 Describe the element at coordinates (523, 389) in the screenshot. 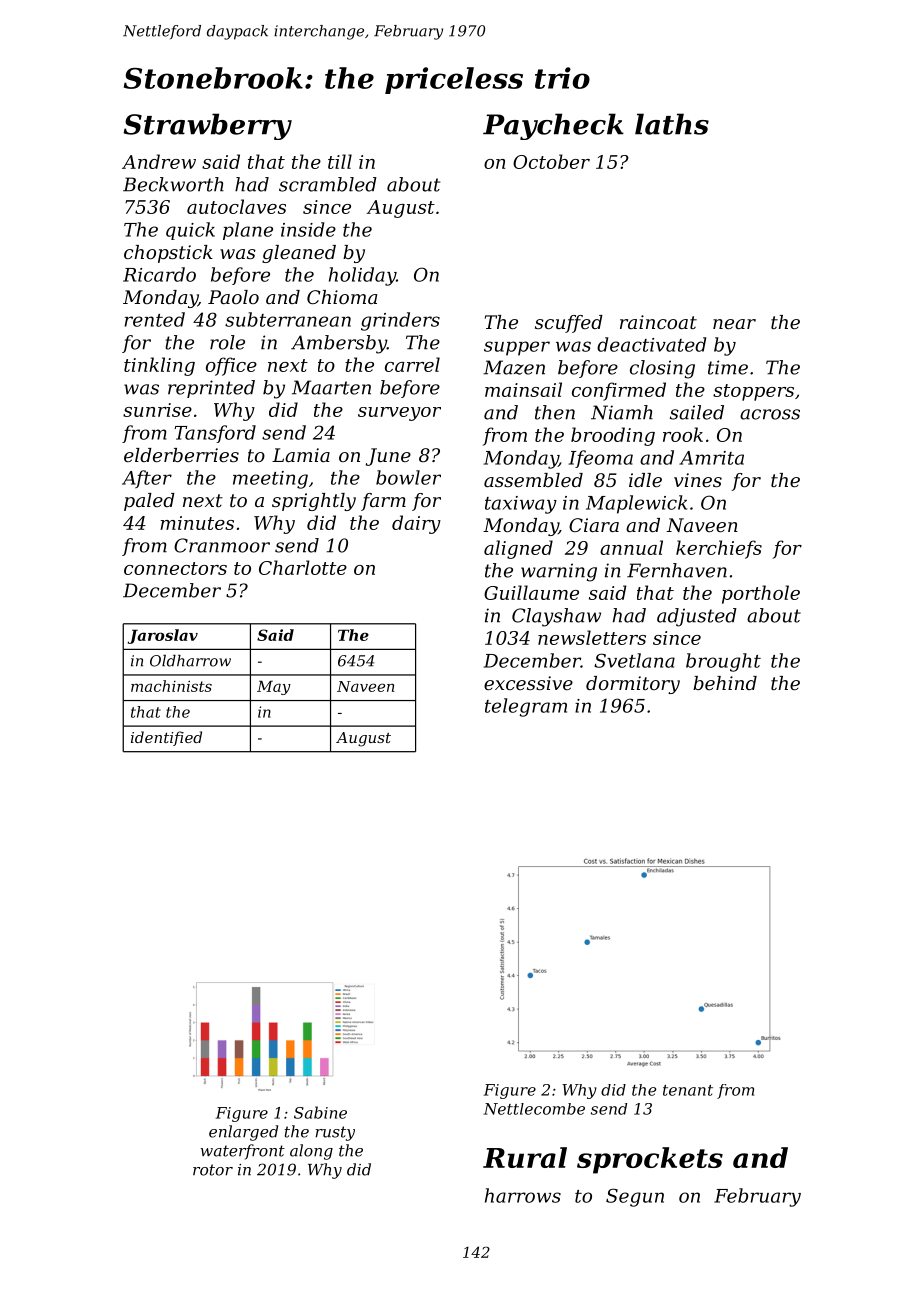

I see `mainsail` at that location.
